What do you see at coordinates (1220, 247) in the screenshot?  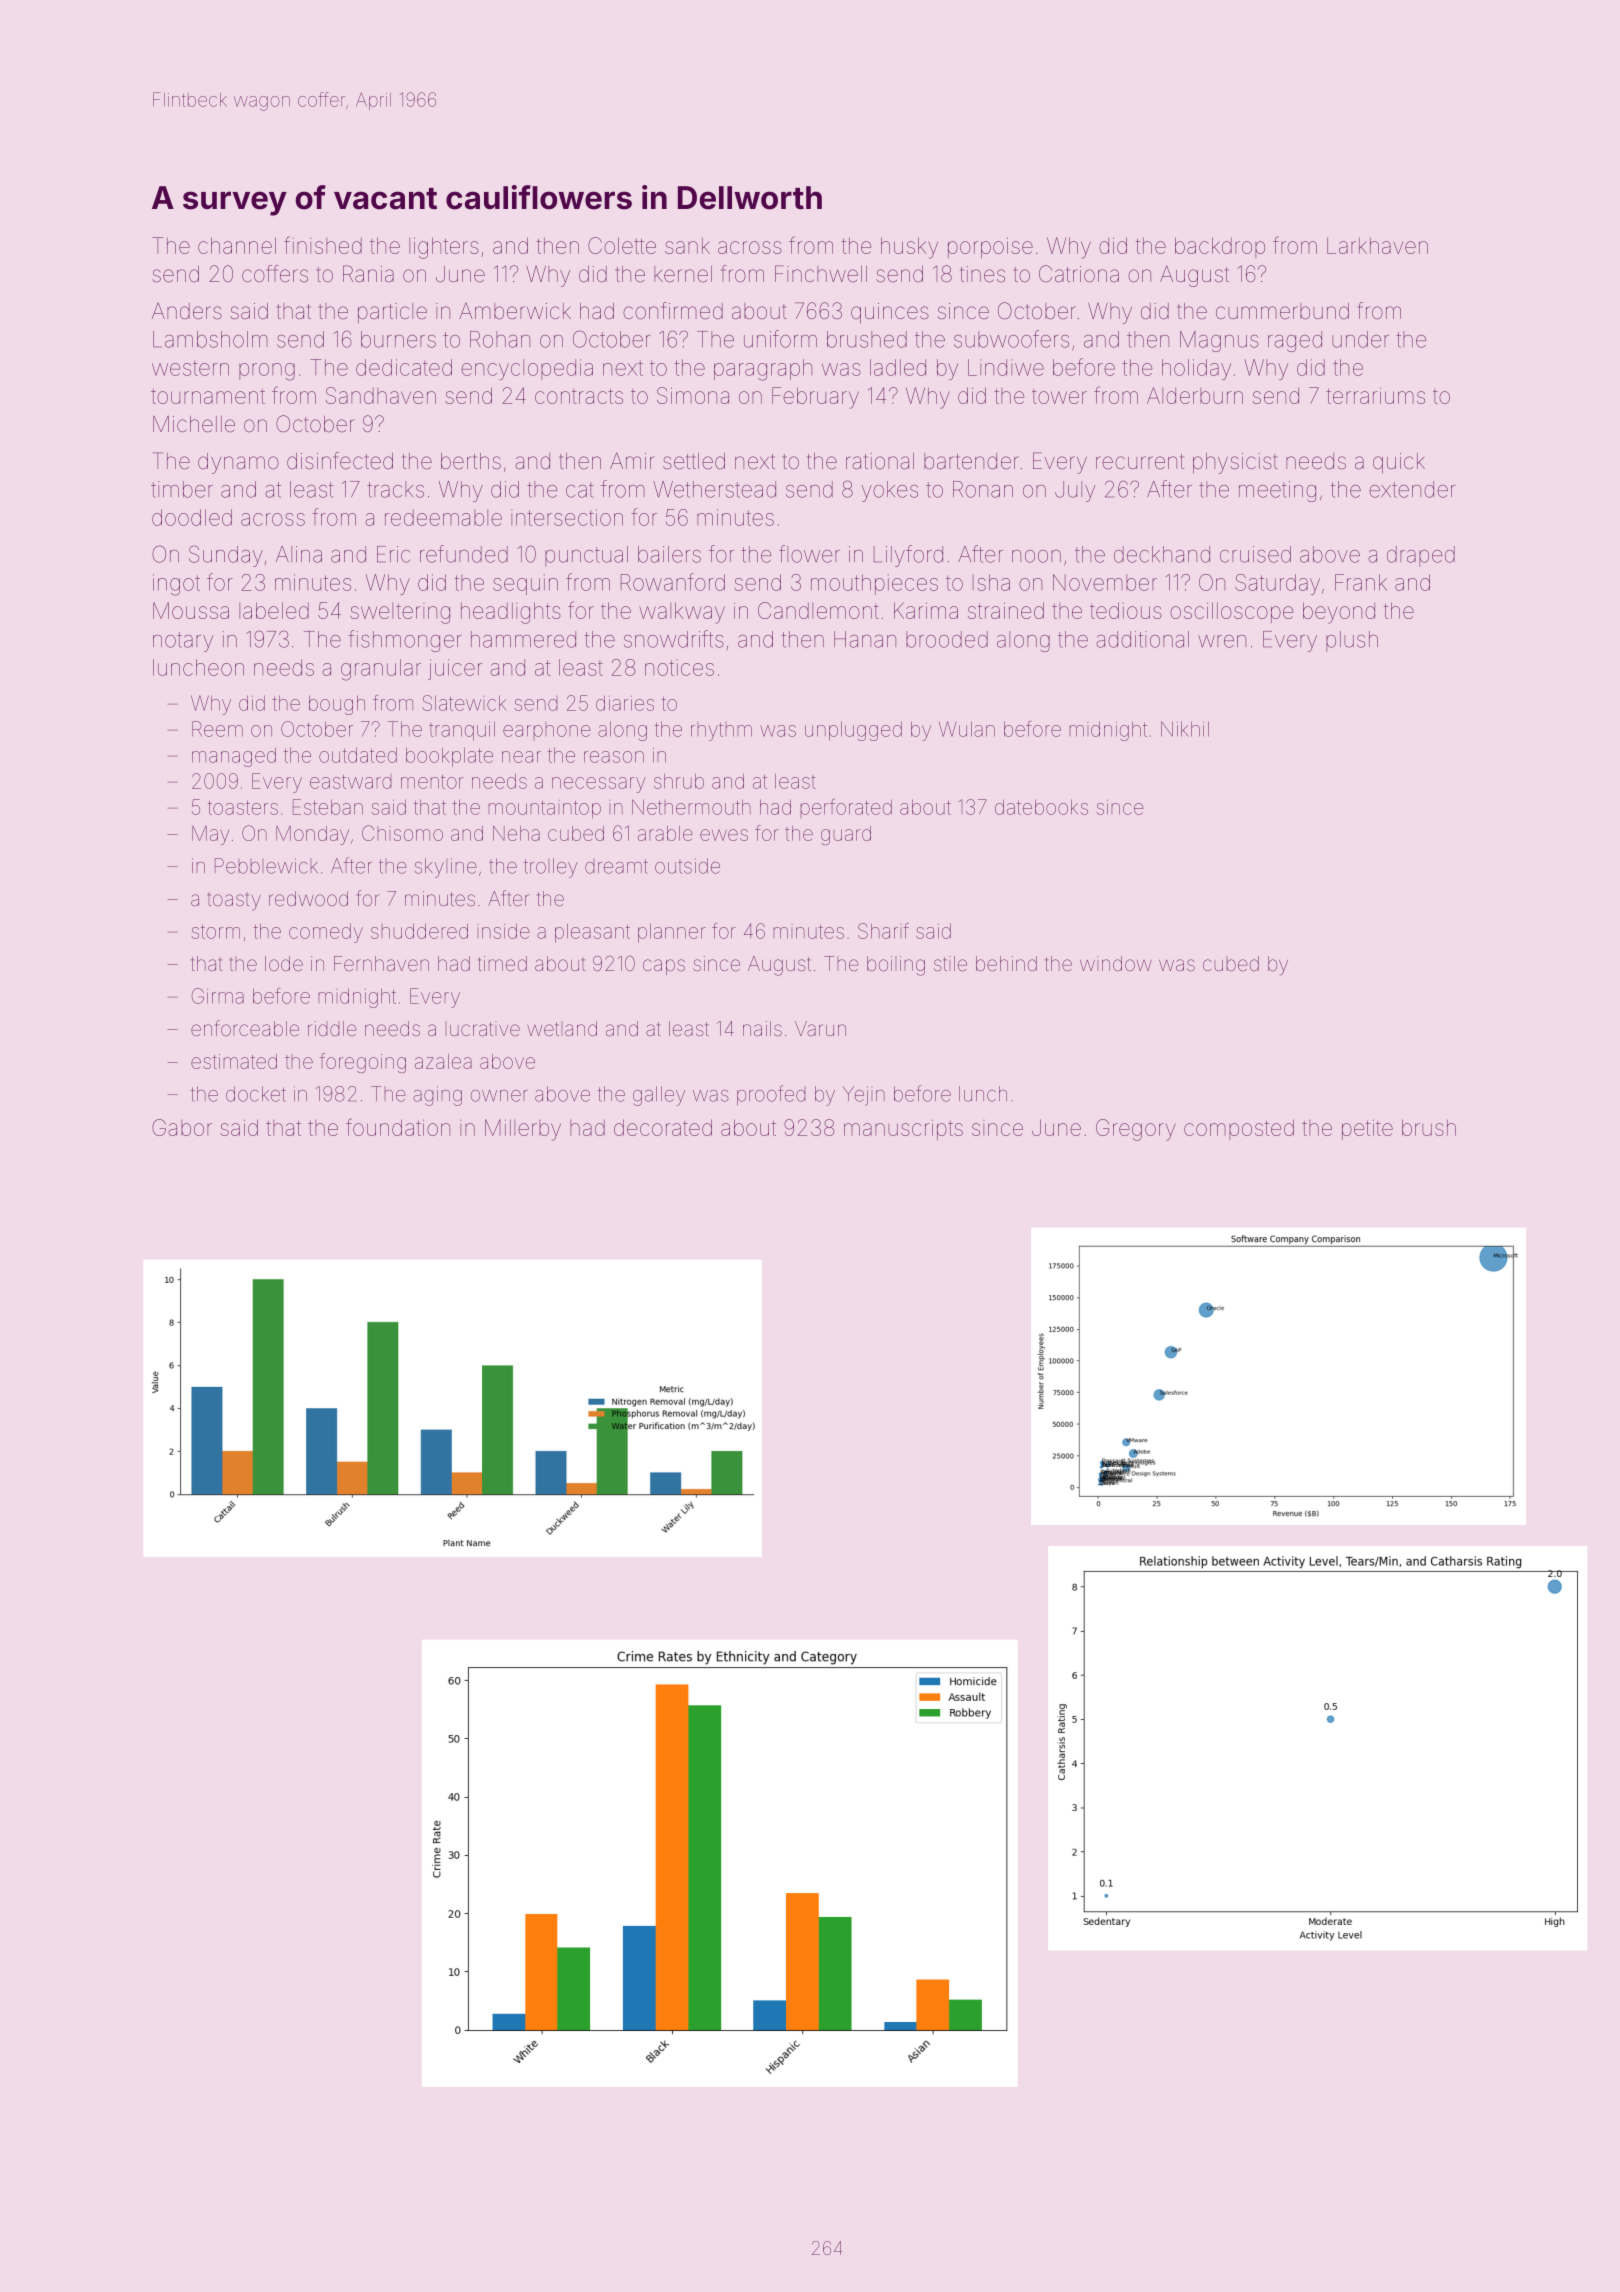 I see `backdrop` at bounding box center [1220, 247].
